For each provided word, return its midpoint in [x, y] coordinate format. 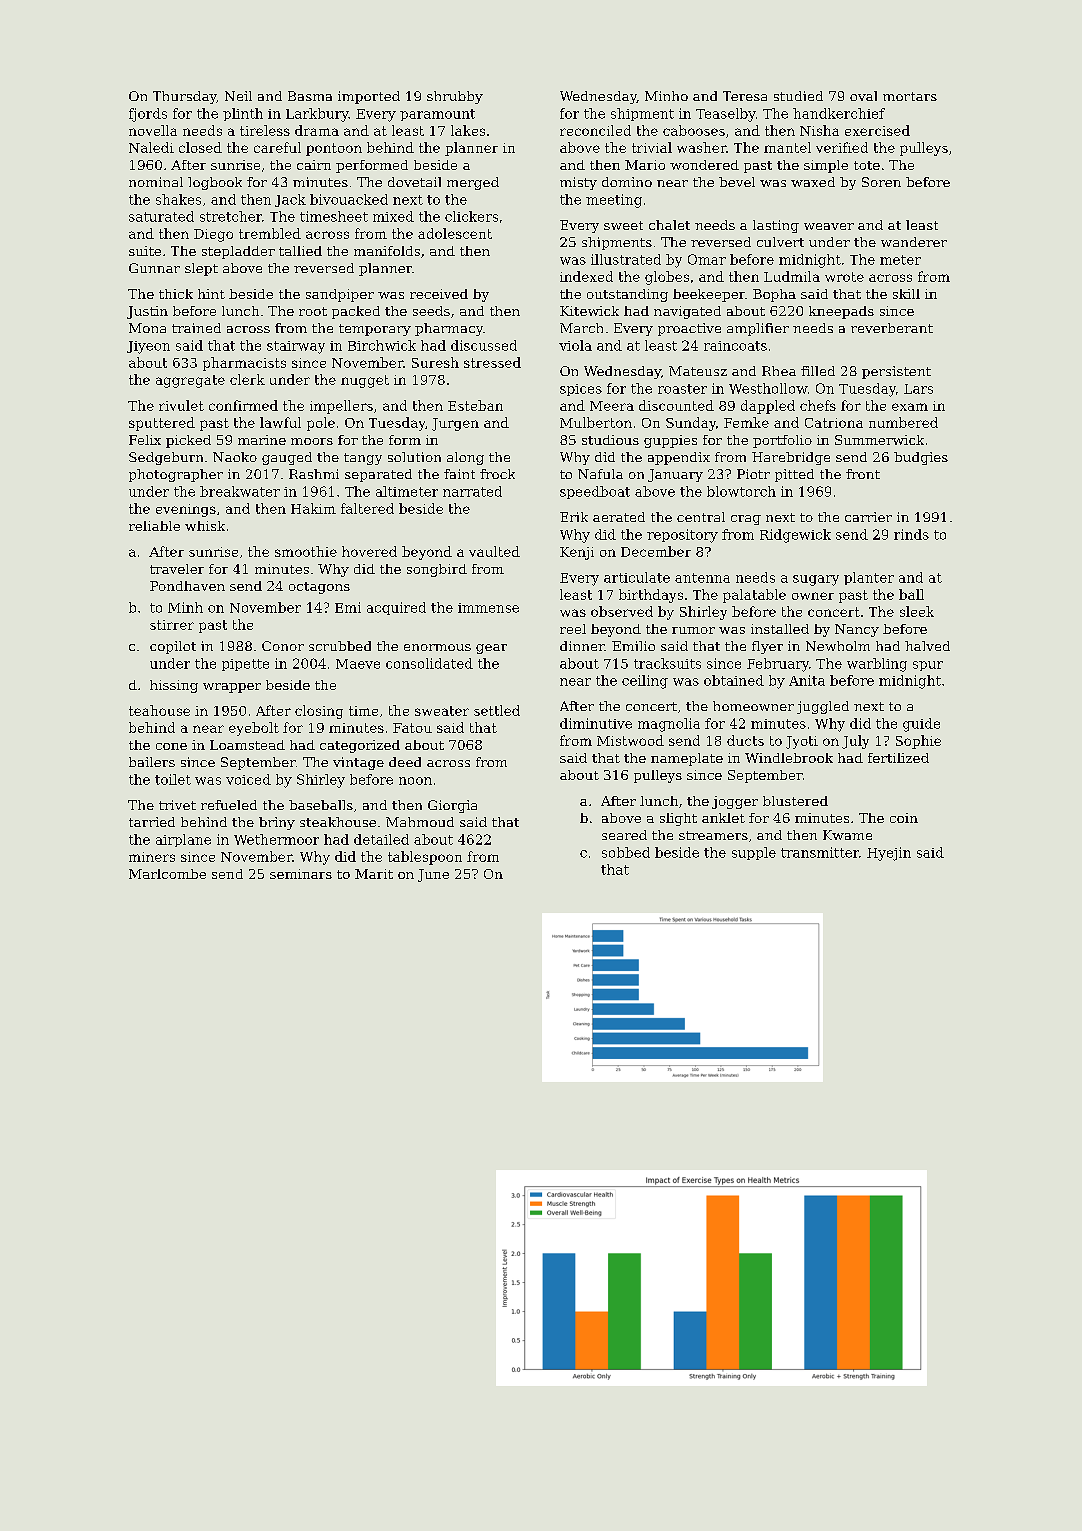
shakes [178, 199]
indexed [586, 276]
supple [754, 853]
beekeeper [709, 295]
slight [678, 819]
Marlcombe [167, 874]
